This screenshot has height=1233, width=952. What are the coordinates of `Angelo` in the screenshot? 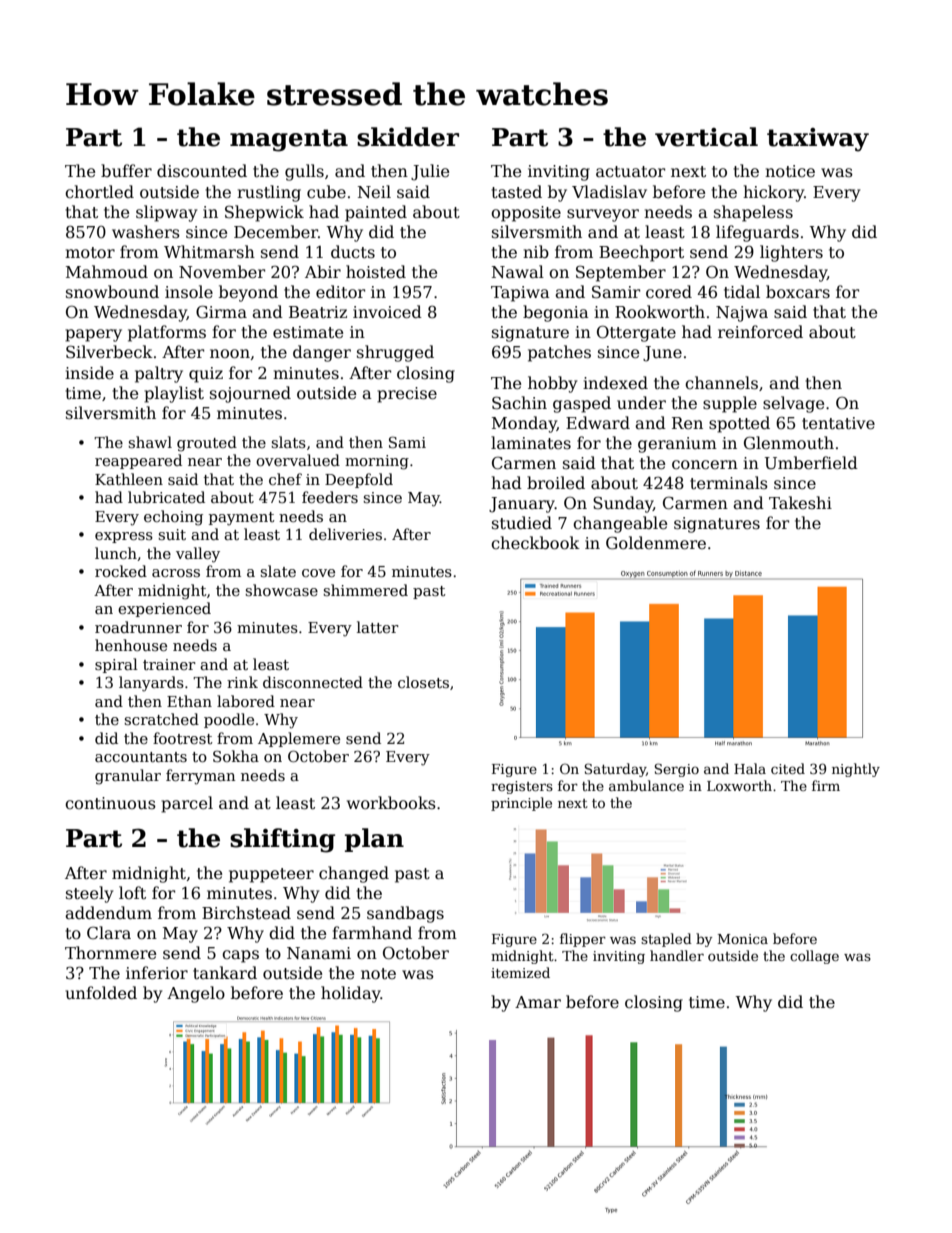 It's located at (196, 994).
